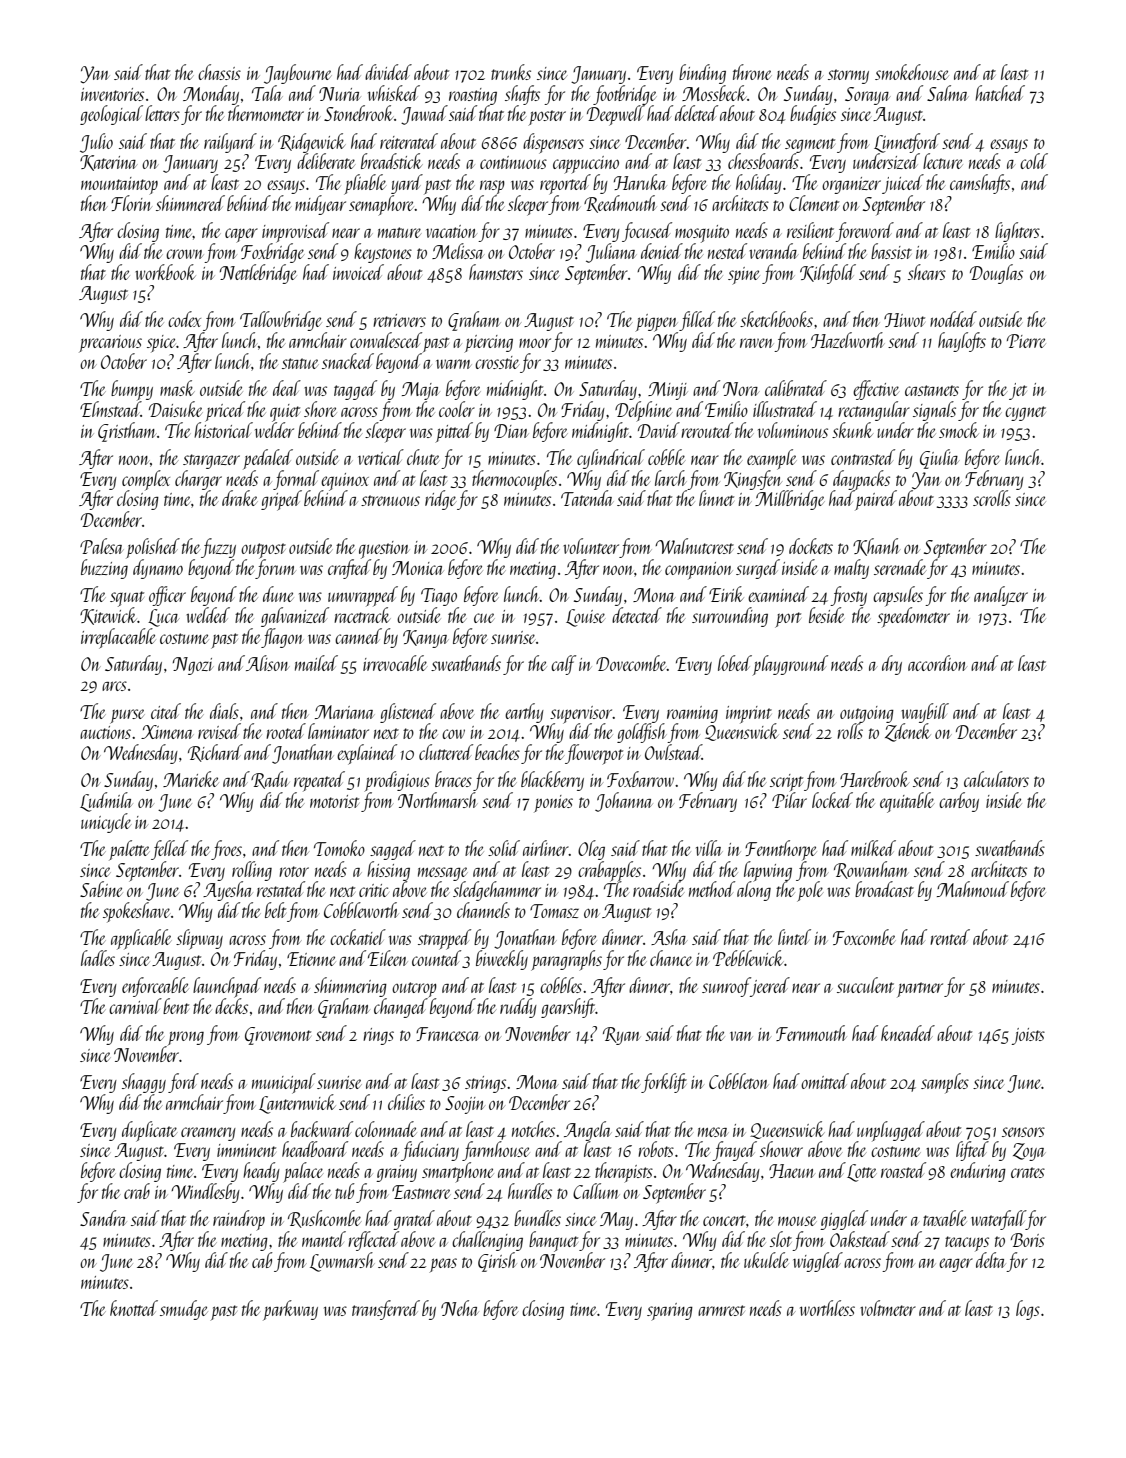 The width and height of the image is (1126, 1458). What do you see at coordinates (825, 1081) in the image?
I see `omitted` at bounding box center [825, 1081].
